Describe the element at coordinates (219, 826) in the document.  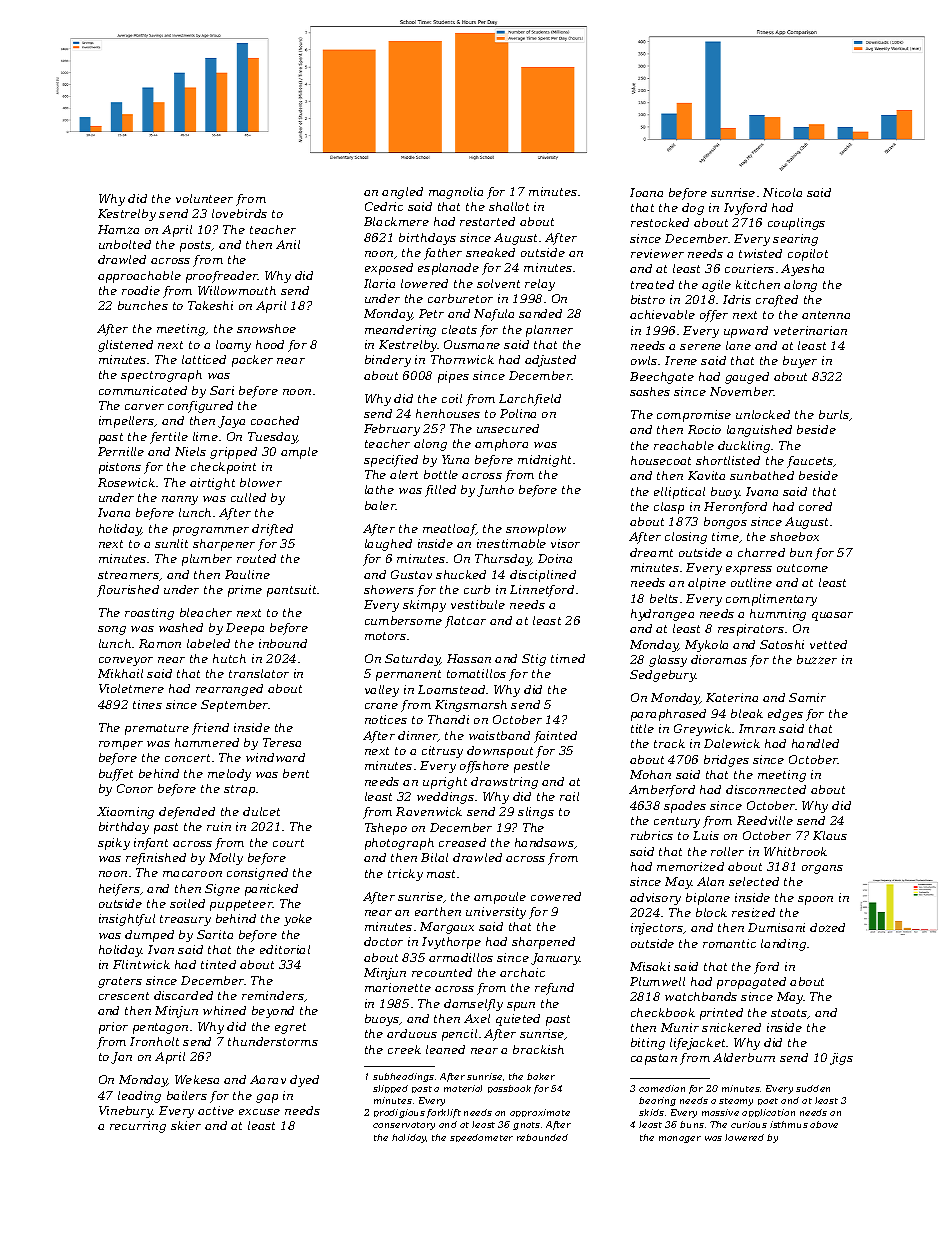
I see `ruin` at that location.
